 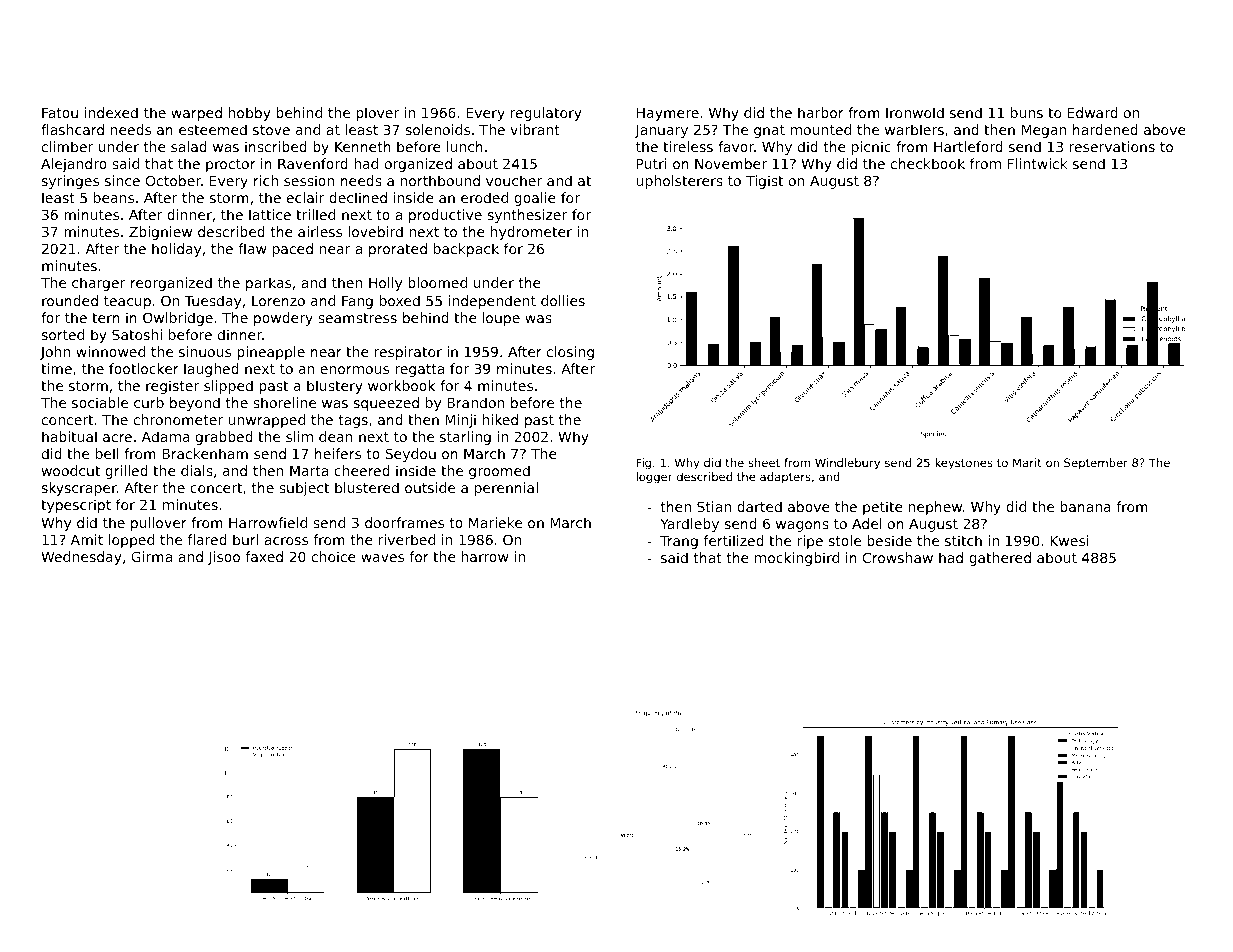 I want to click on doorframes, so click(x=404, y=522).
